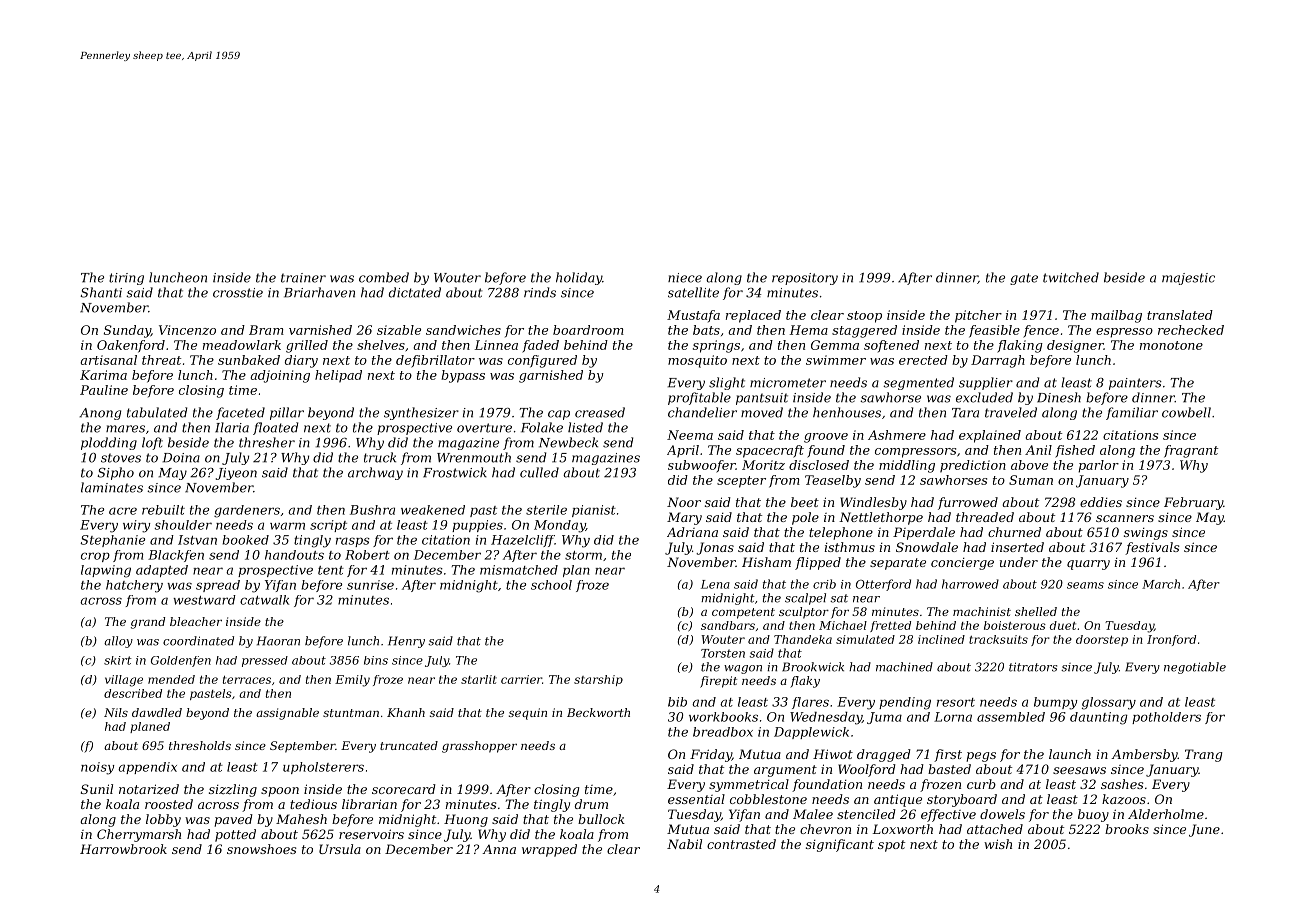  What do you see at coordinates (278, 641) in the page?
I see `Haoran` at bounding box center [278, 641].
